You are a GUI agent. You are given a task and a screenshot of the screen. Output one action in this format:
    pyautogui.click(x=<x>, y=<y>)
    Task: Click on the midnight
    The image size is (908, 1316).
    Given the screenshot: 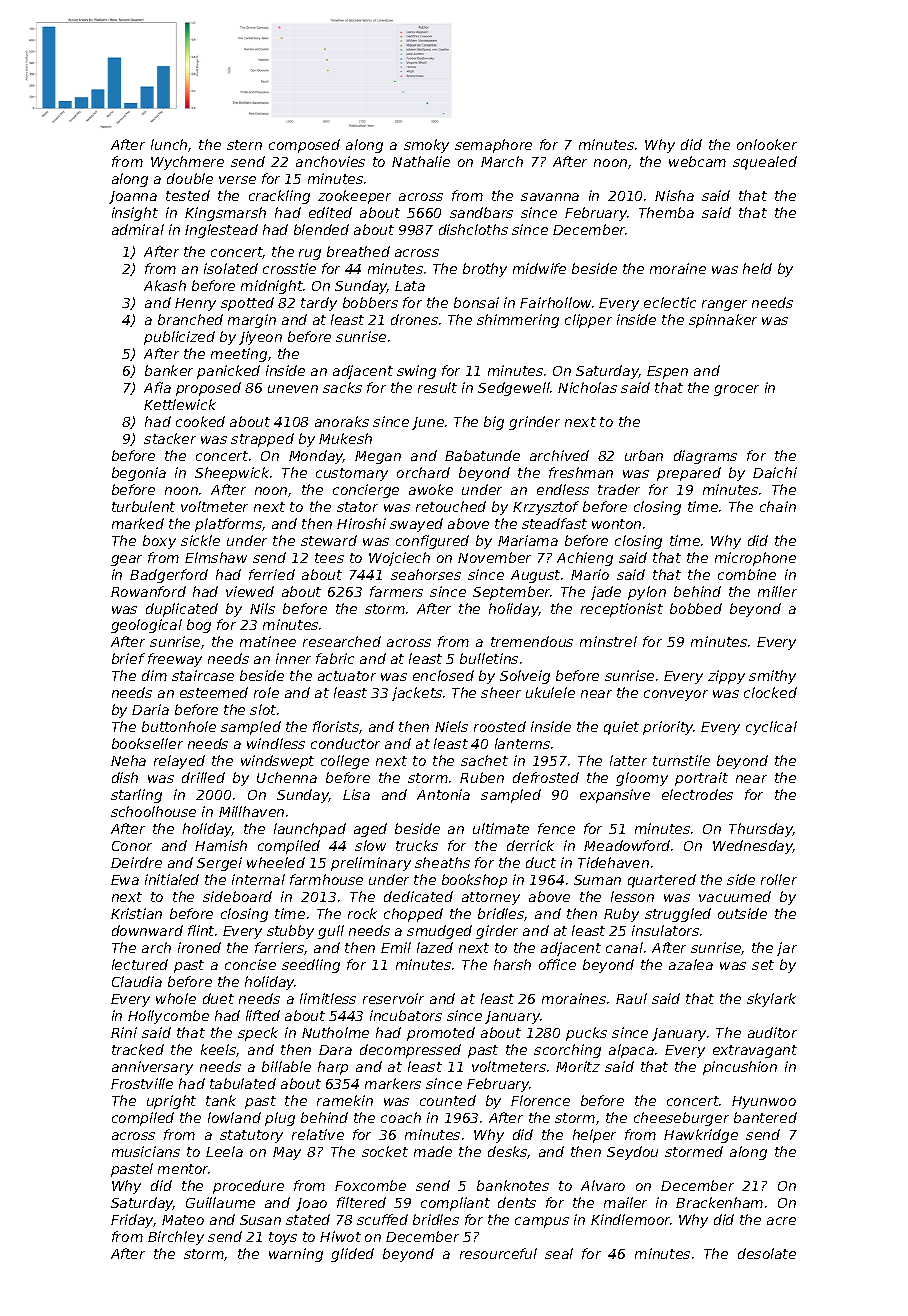 What is the action you would take?
    pyautogui.click(x=272, y=287)
